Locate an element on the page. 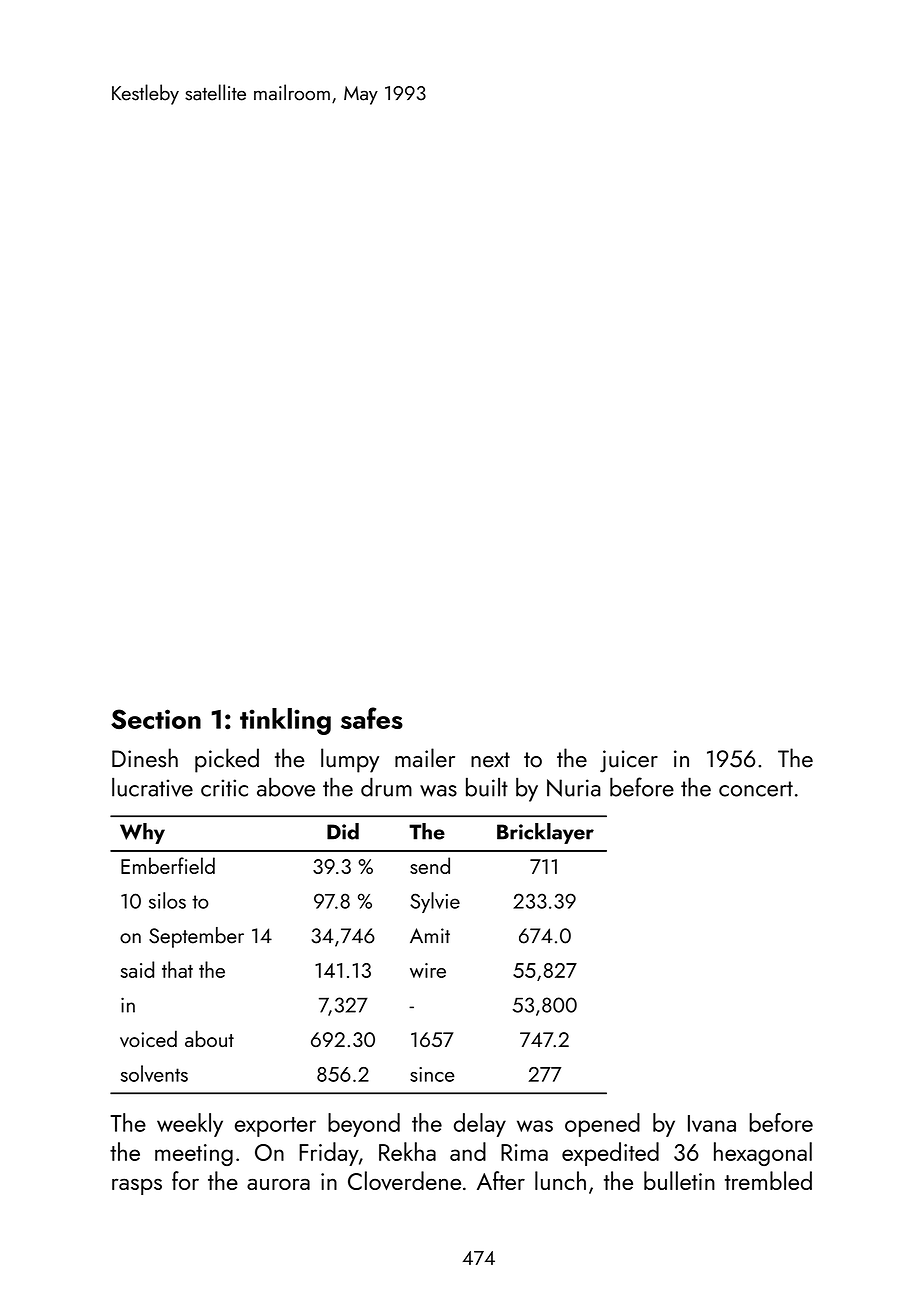  aurora is located at coordinates (278, 1184).
